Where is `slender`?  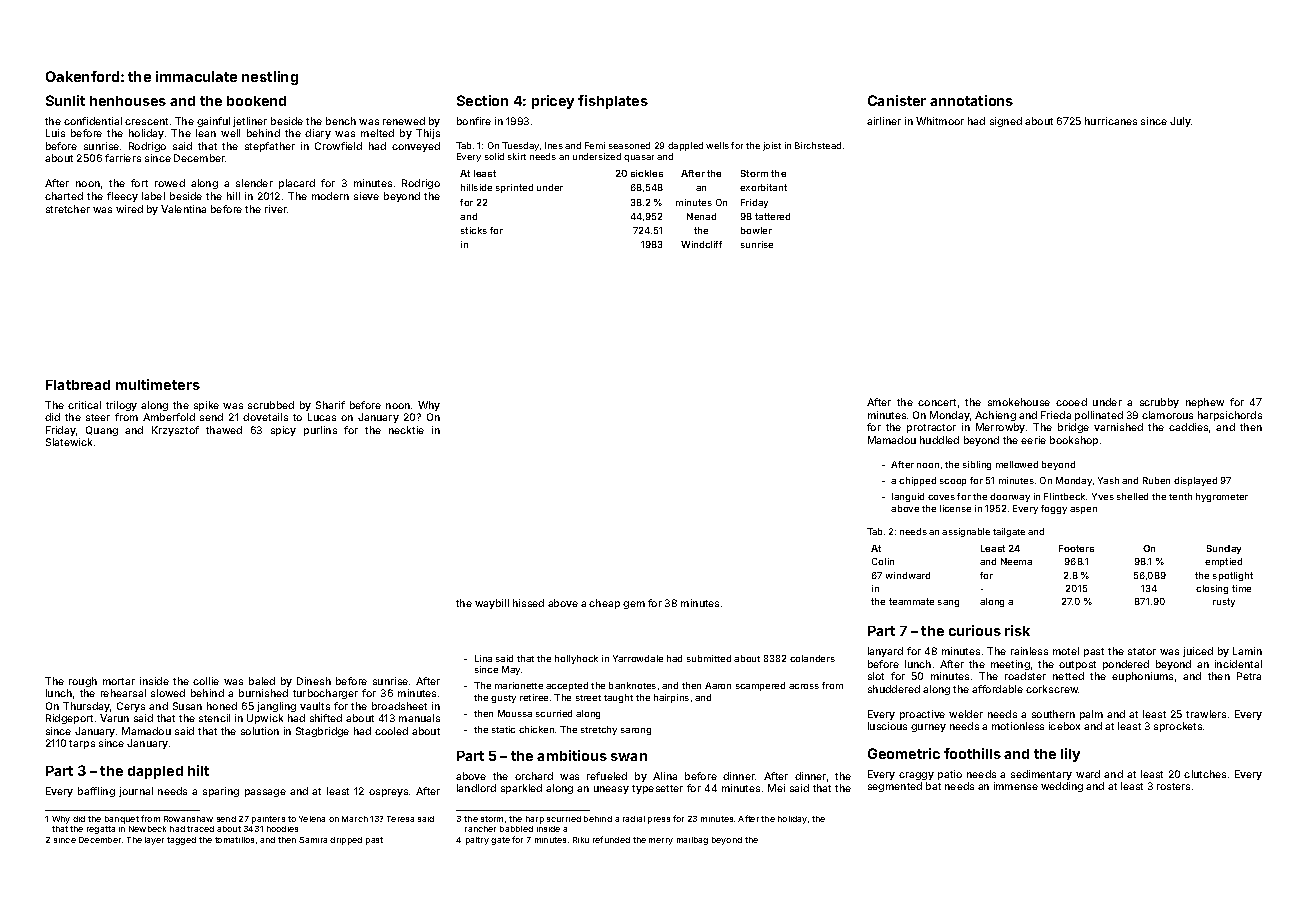
slender is located at coordinates (254, 183).
